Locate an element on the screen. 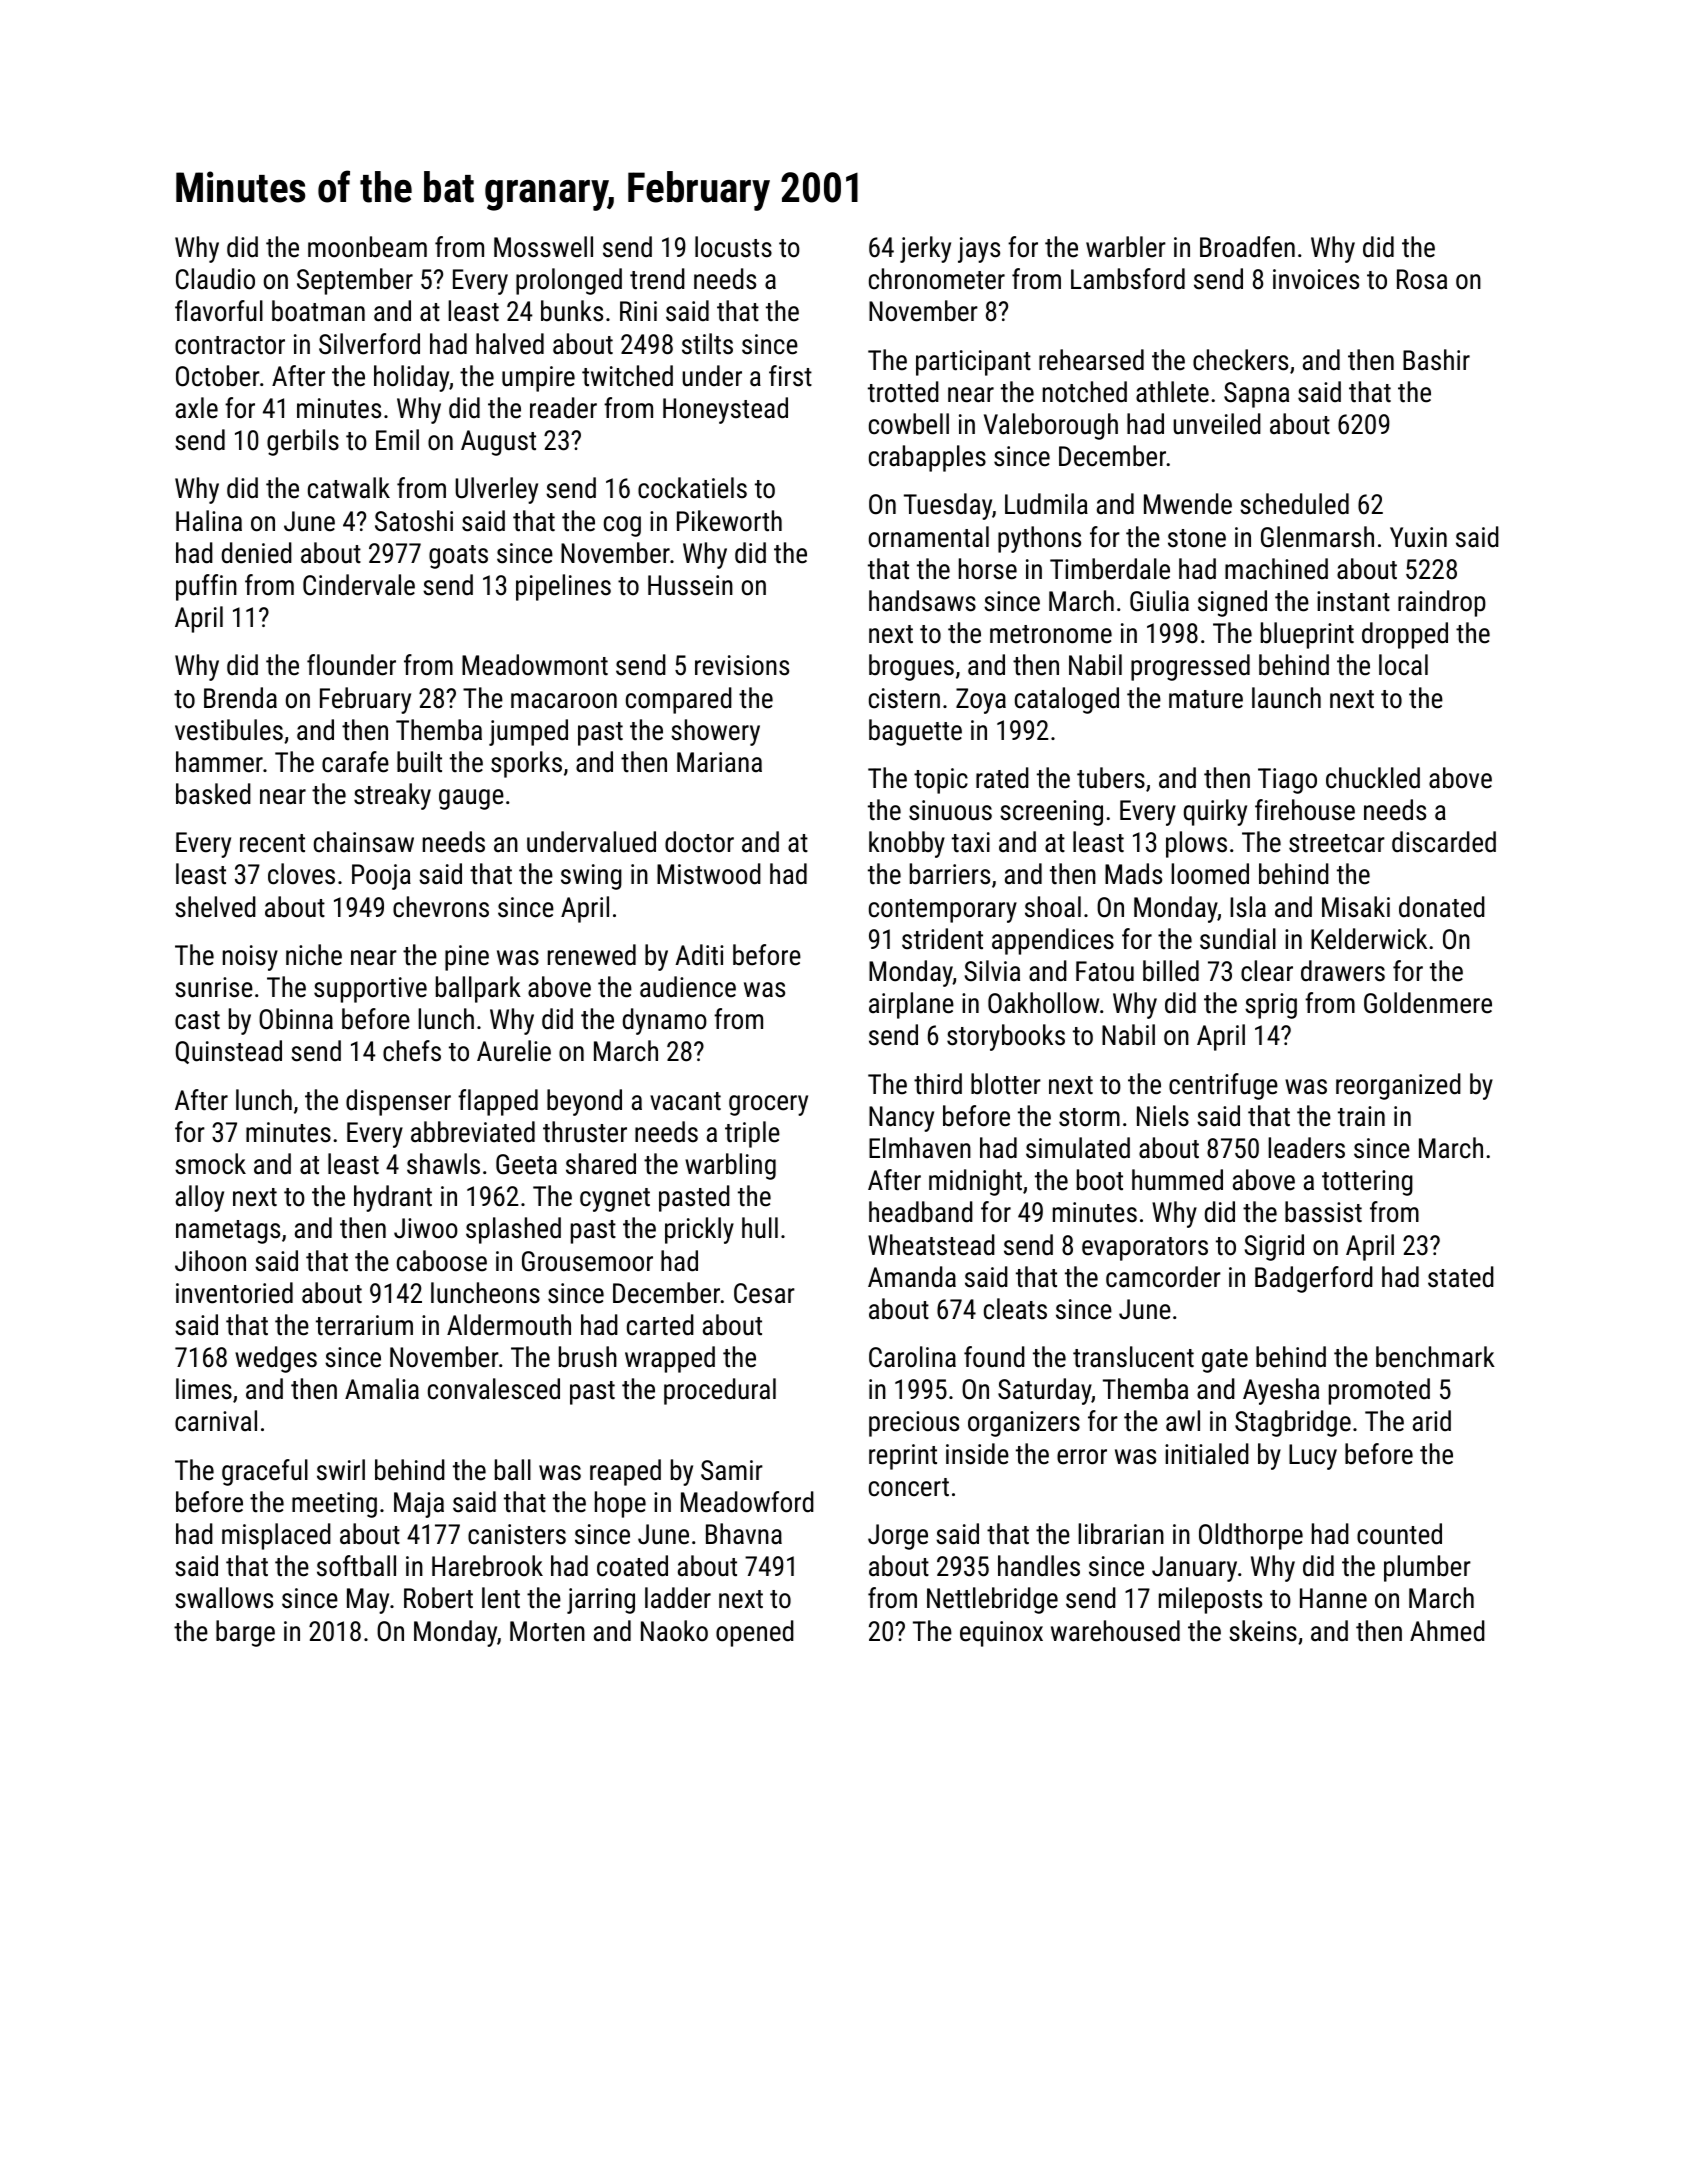 This screenshot has height=2178, width=1683. equinox is located at coordinates (1001, 1634).
